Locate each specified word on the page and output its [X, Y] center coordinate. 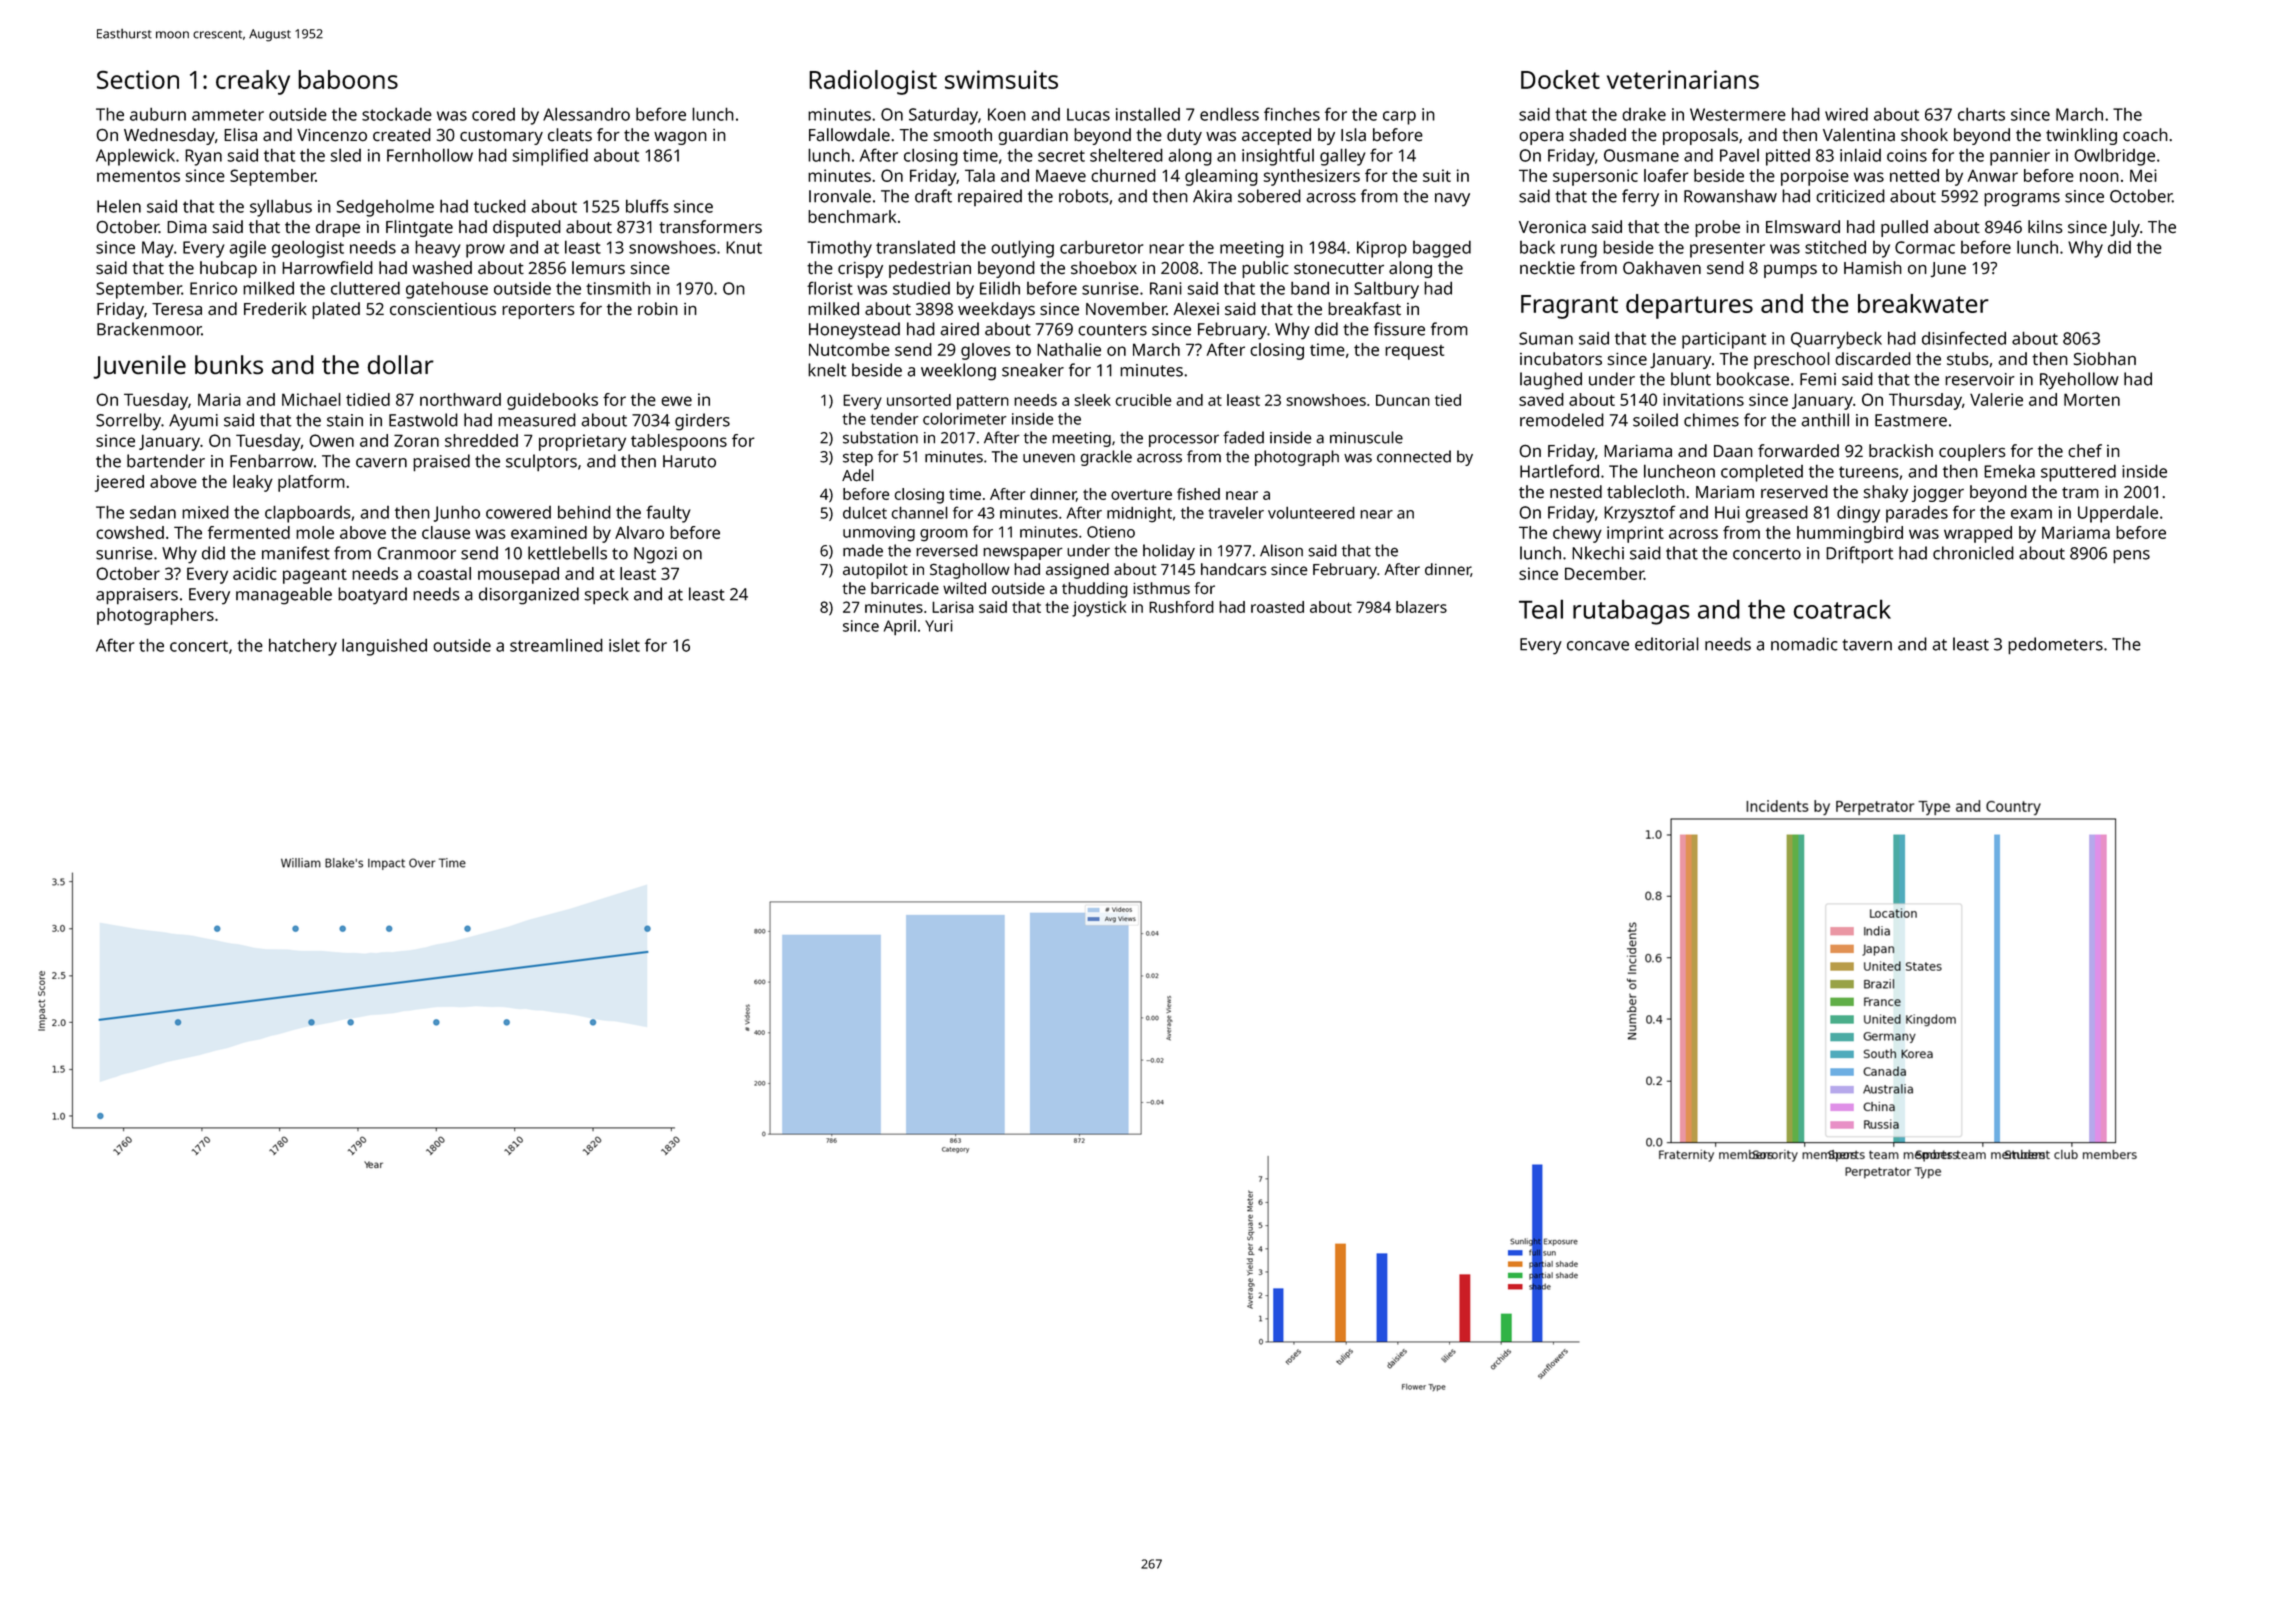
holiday [1169, 552]
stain [345, 420]
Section [138, 79]
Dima [187, 227]
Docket [1560, 79]
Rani [1166, 288]
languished [384, 647]
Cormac [1925, 247]
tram [2080, 493]
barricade [905, 588]
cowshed [130, 532]
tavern [1867, 645]
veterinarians [1683, 79]
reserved [1794, 492]
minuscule [1366, 437]
